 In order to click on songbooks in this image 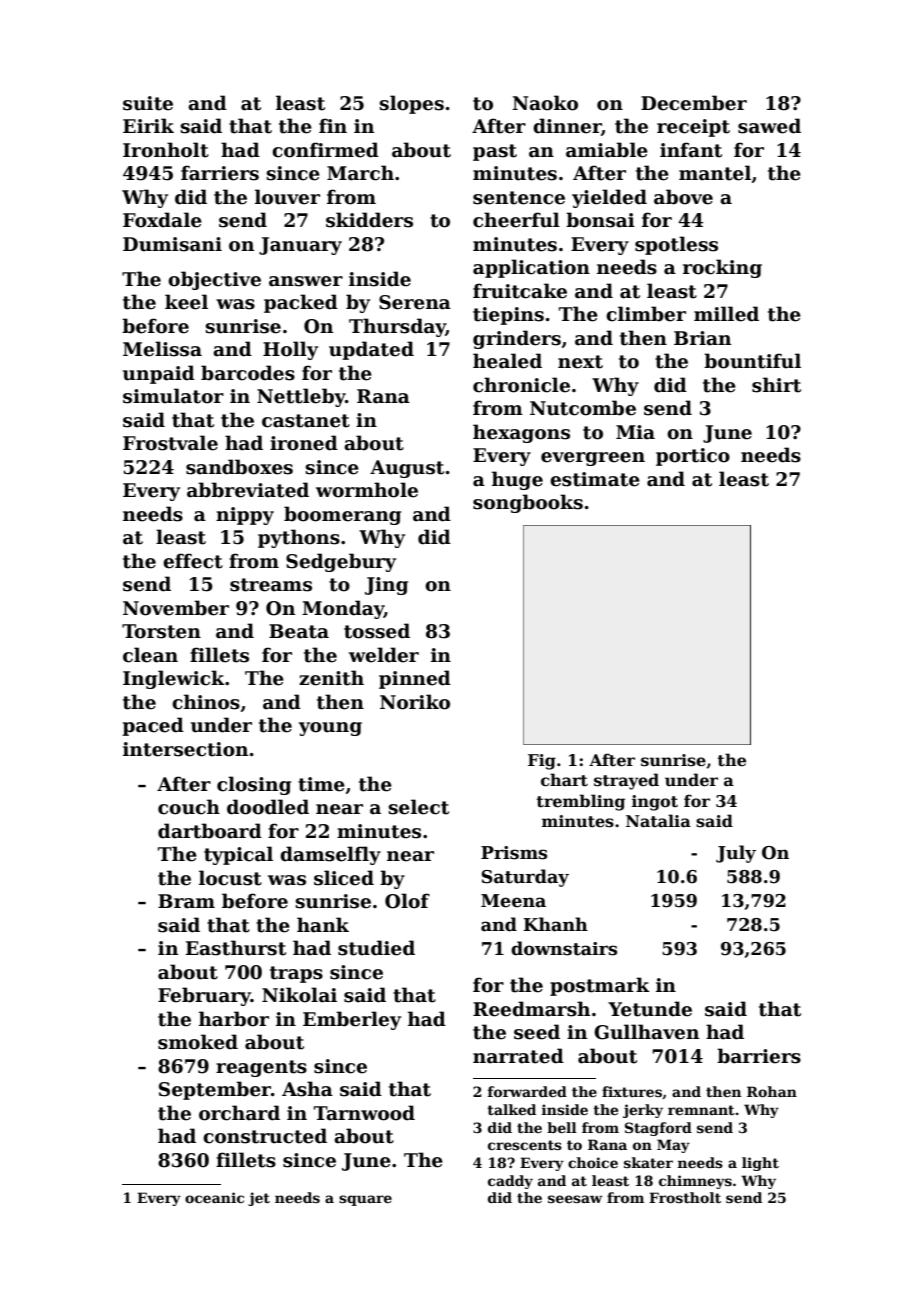, I will do `click(528, 503)`.
